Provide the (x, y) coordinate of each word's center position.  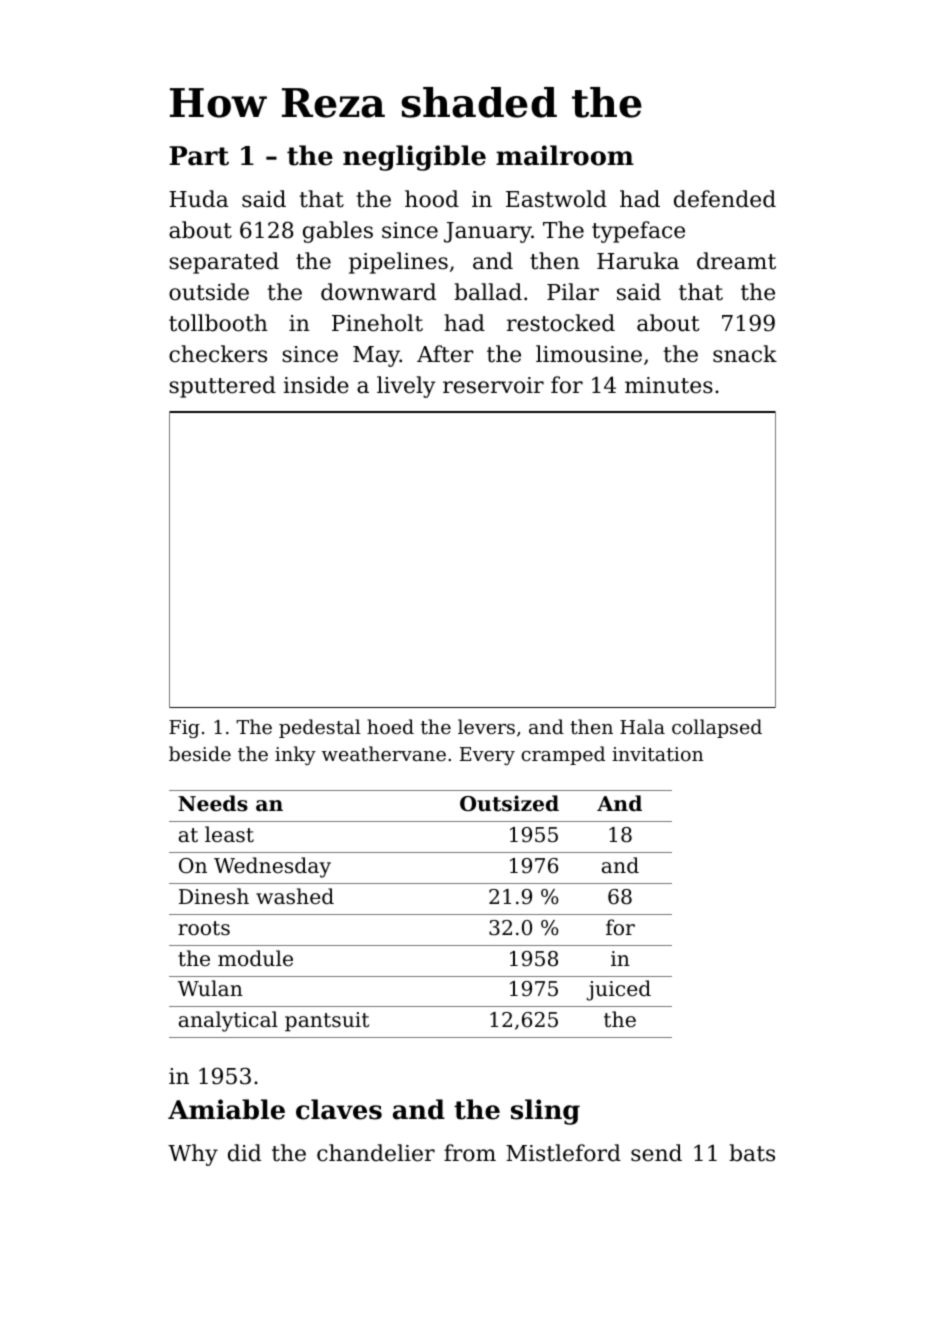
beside (200, 753)
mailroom (565, 155)
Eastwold (556, 199)
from (470, 1153)
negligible (414, 158)
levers (486, 726)
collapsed (717, 728)
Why (193, 1155)
